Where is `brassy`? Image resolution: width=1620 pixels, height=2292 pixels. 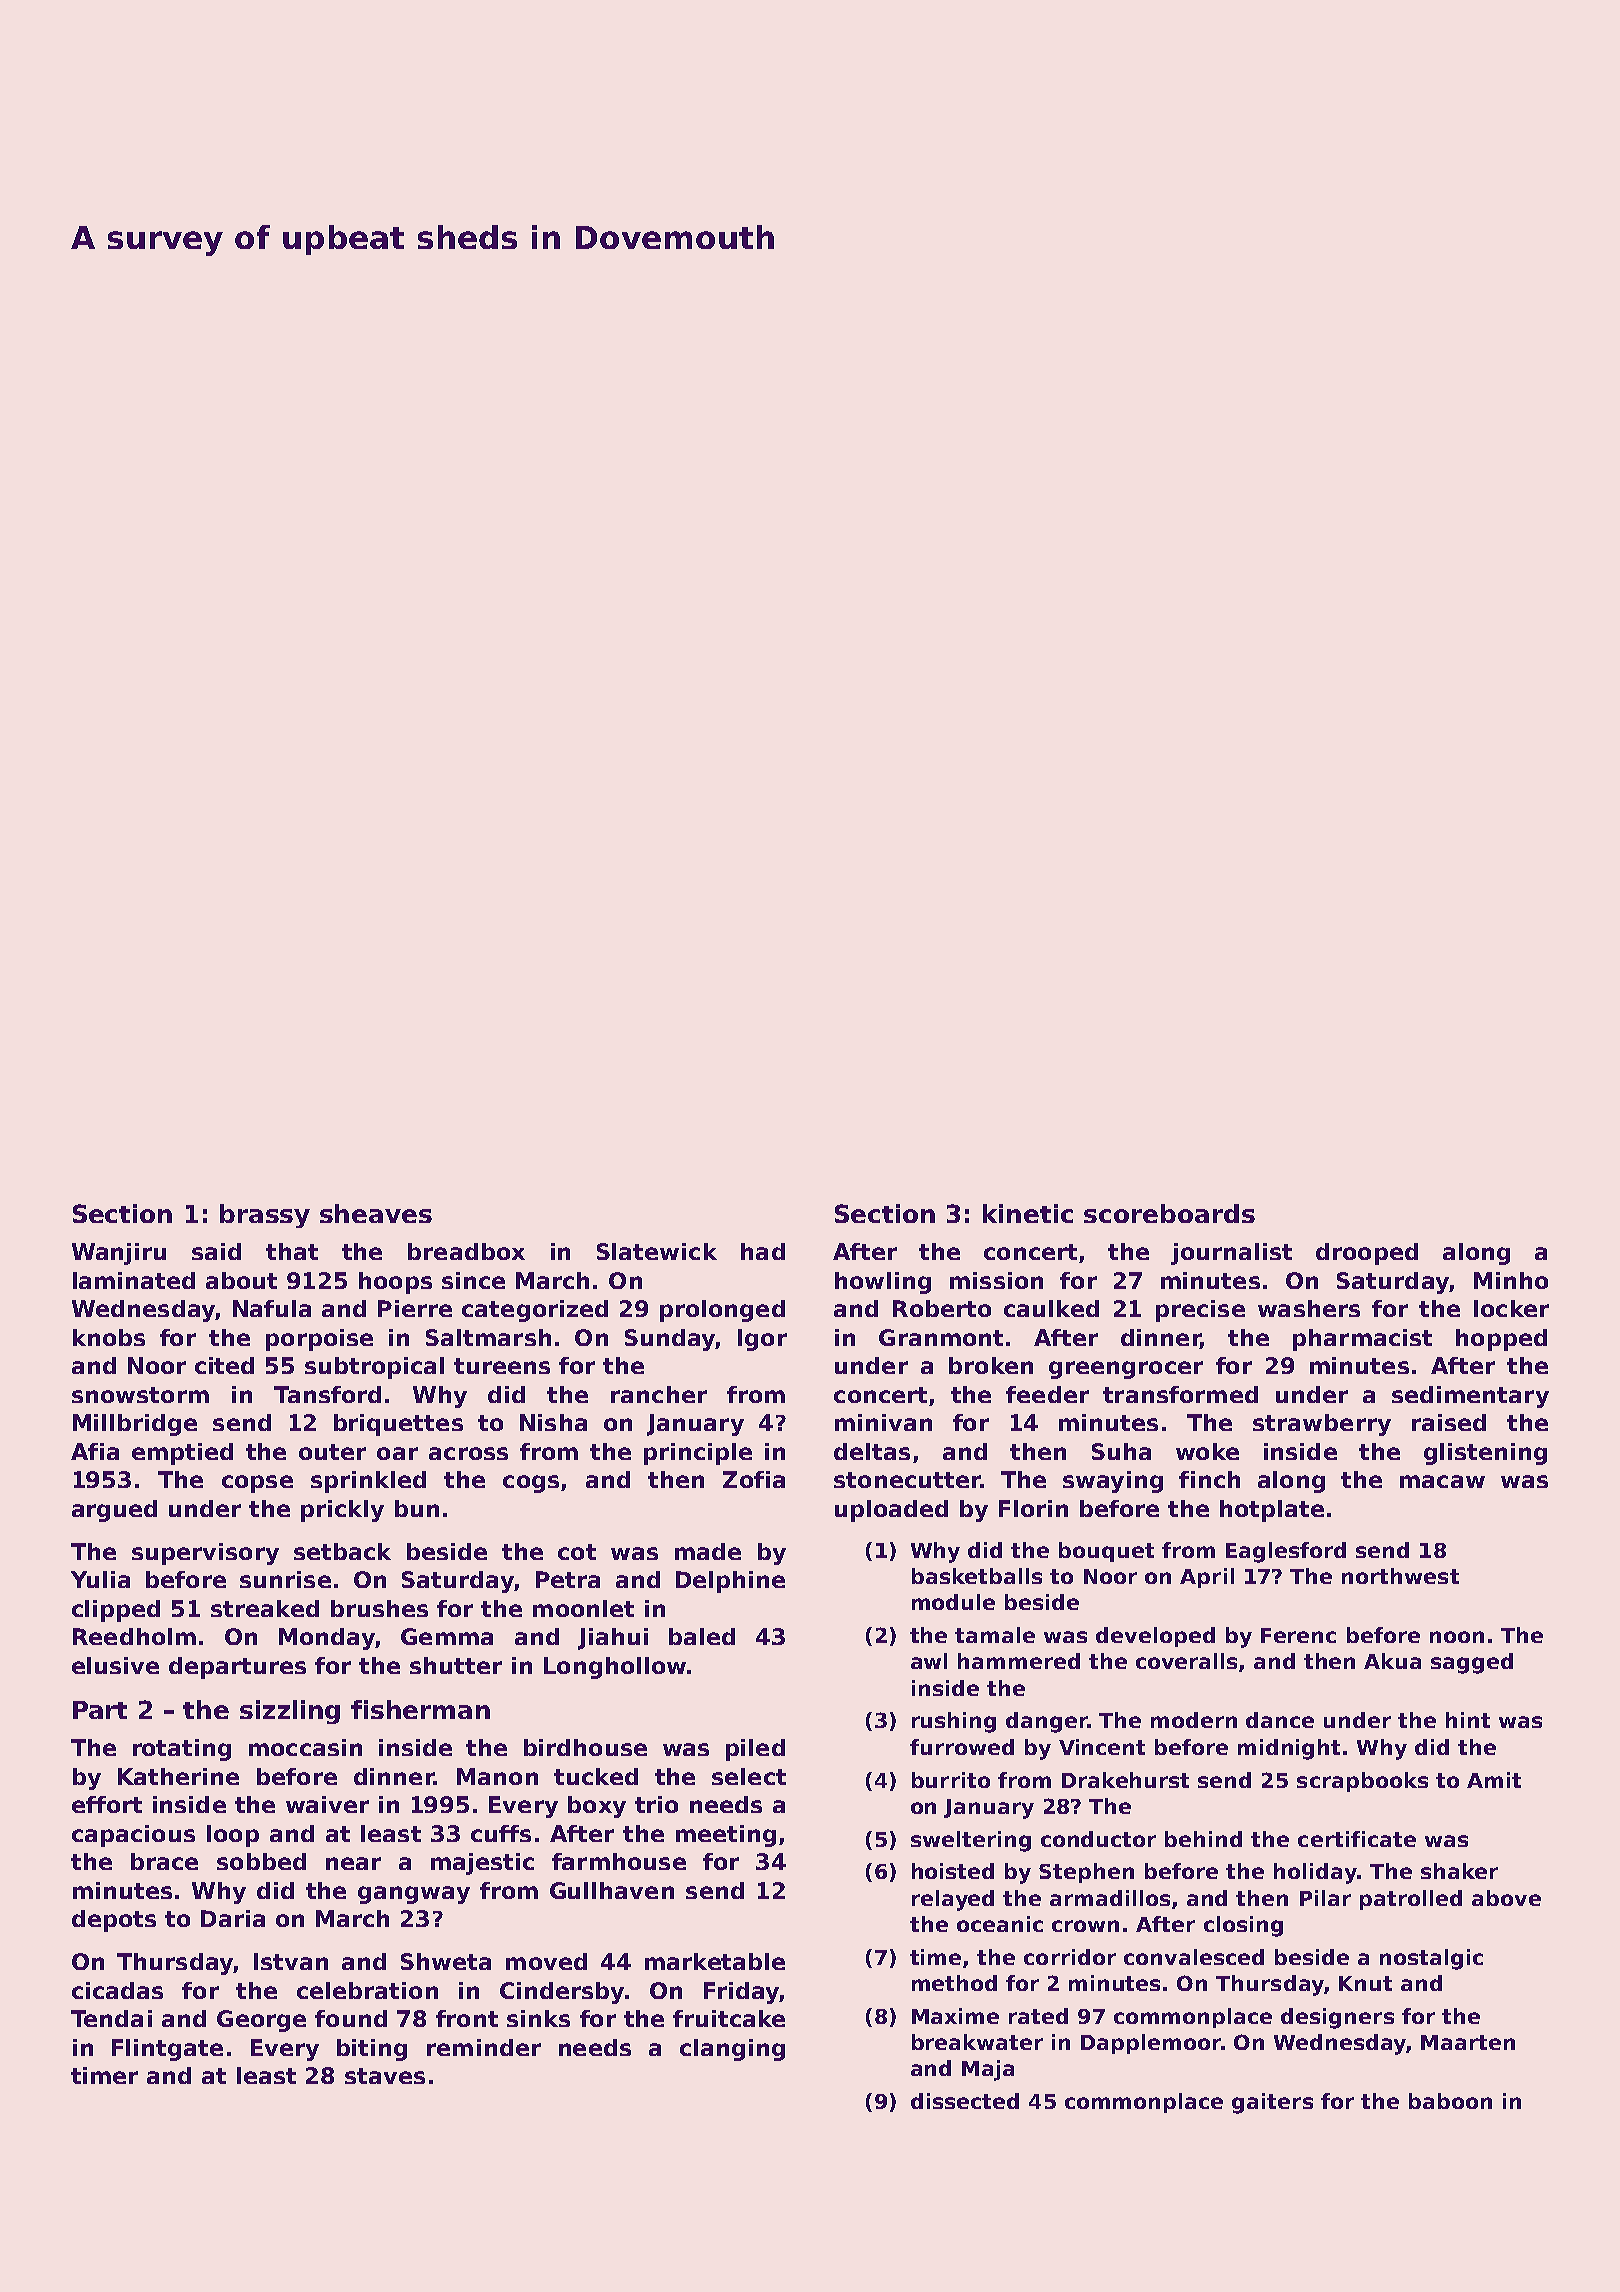
brassy is located at coordinates (265, 1216).
